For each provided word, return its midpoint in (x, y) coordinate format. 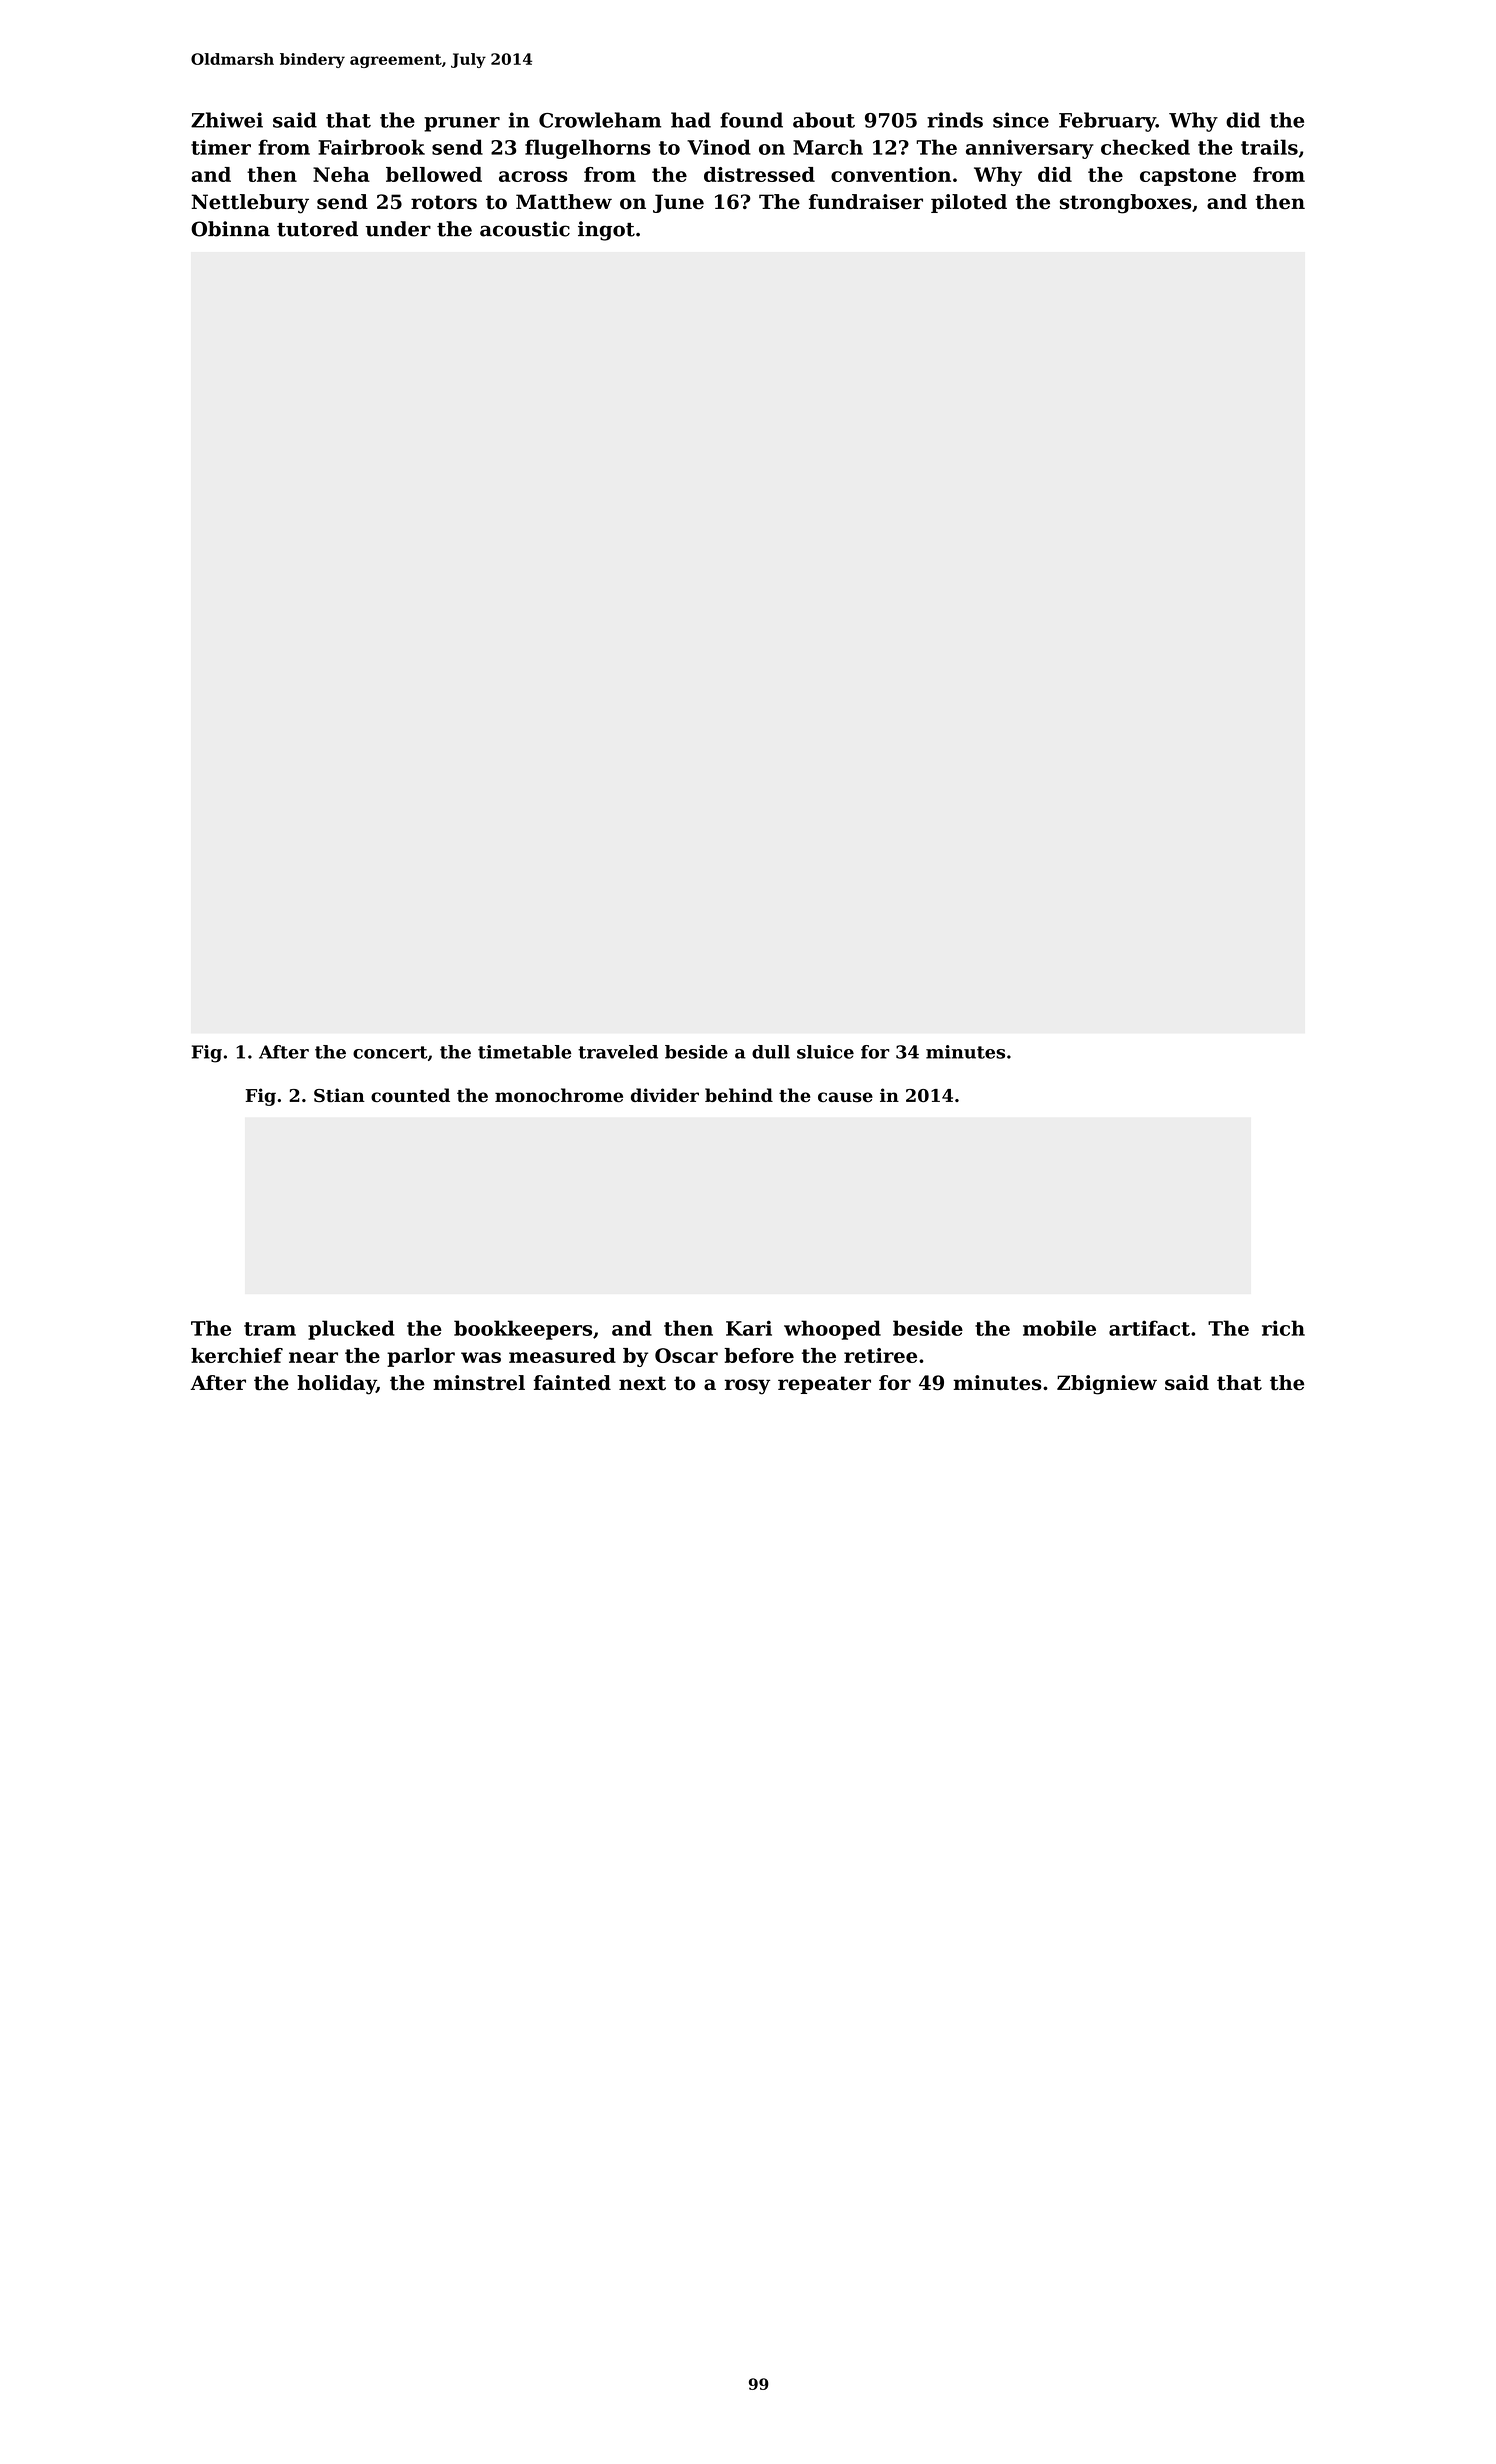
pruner (462, 124)
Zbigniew (1107, 1385)
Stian (339, 1095)
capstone (1188, 177)
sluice (825, 1052)
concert (390, 1052)
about (824, 120)
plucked (351, 1330)
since (1021, 120)
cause (845, 1097)
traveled (618, 1052)
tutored (317, 229)
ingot (606, 231)
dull (771, 1052)
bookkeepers (523, 1330)
